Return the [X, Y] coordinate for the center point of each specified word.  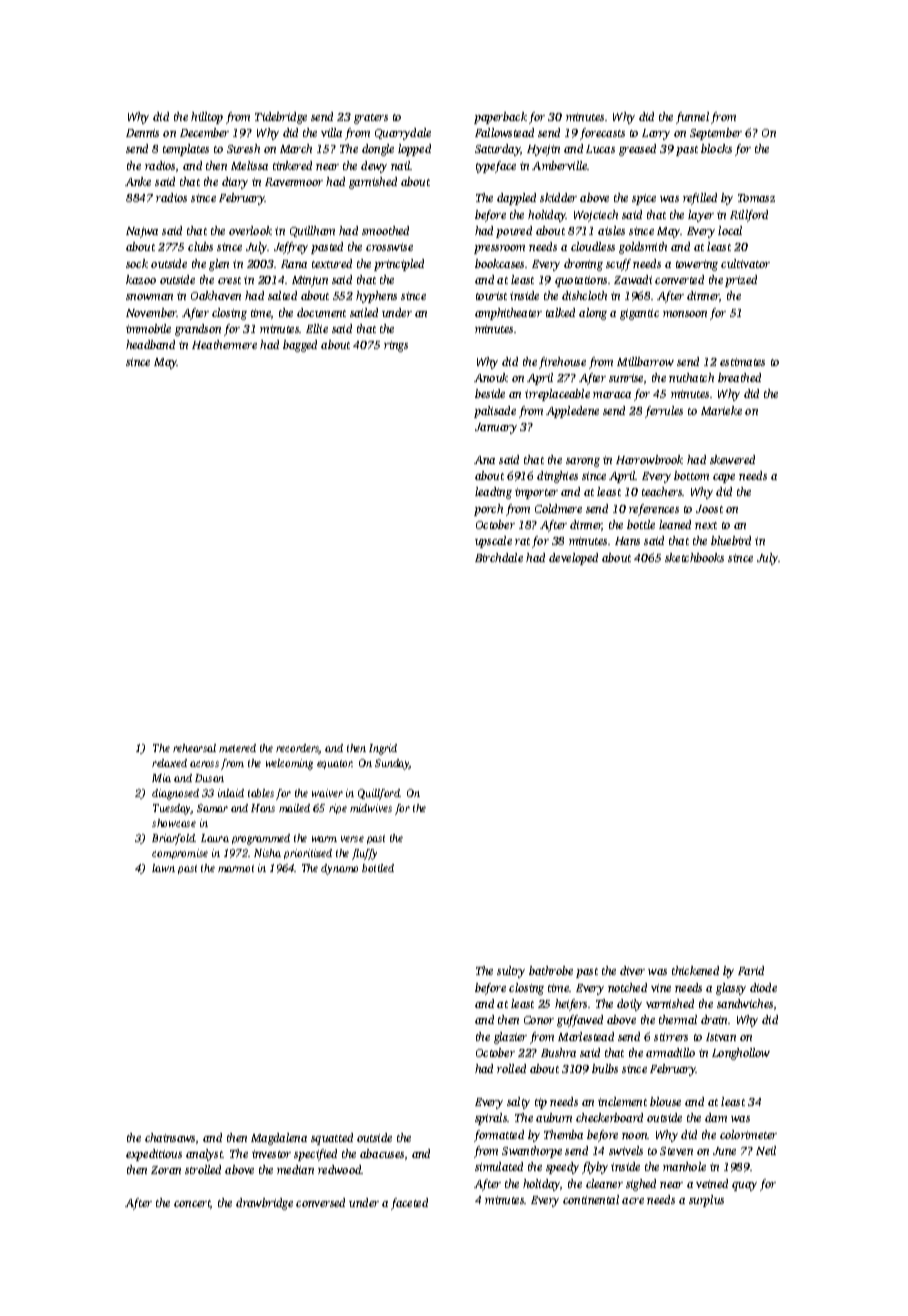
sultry [511, 972]
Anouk [491, 377]
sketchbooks [694, 557]
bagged [300, 346]
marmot [236, 868]
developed [573, 559]
